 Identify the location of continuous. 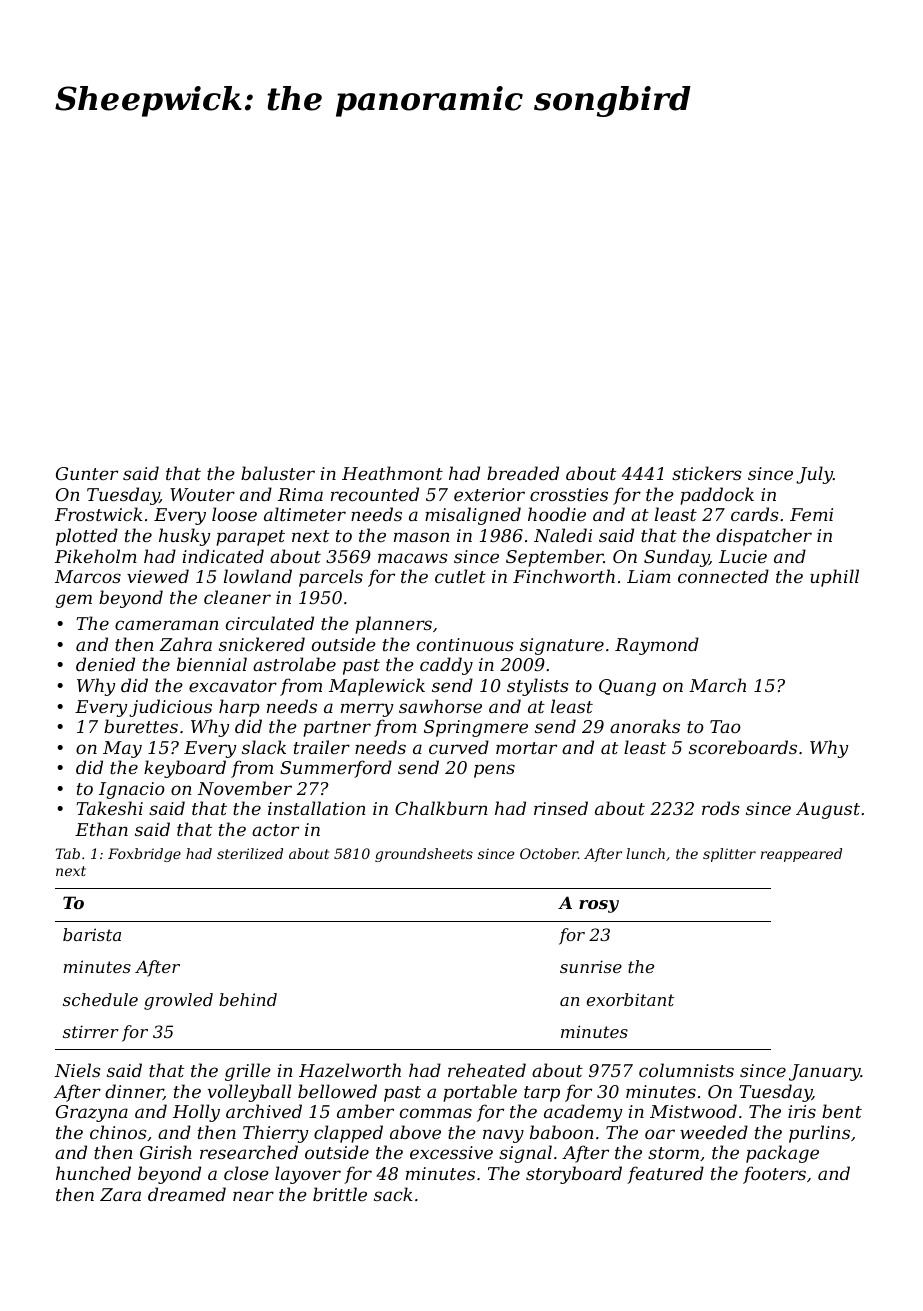
(465, 644).
